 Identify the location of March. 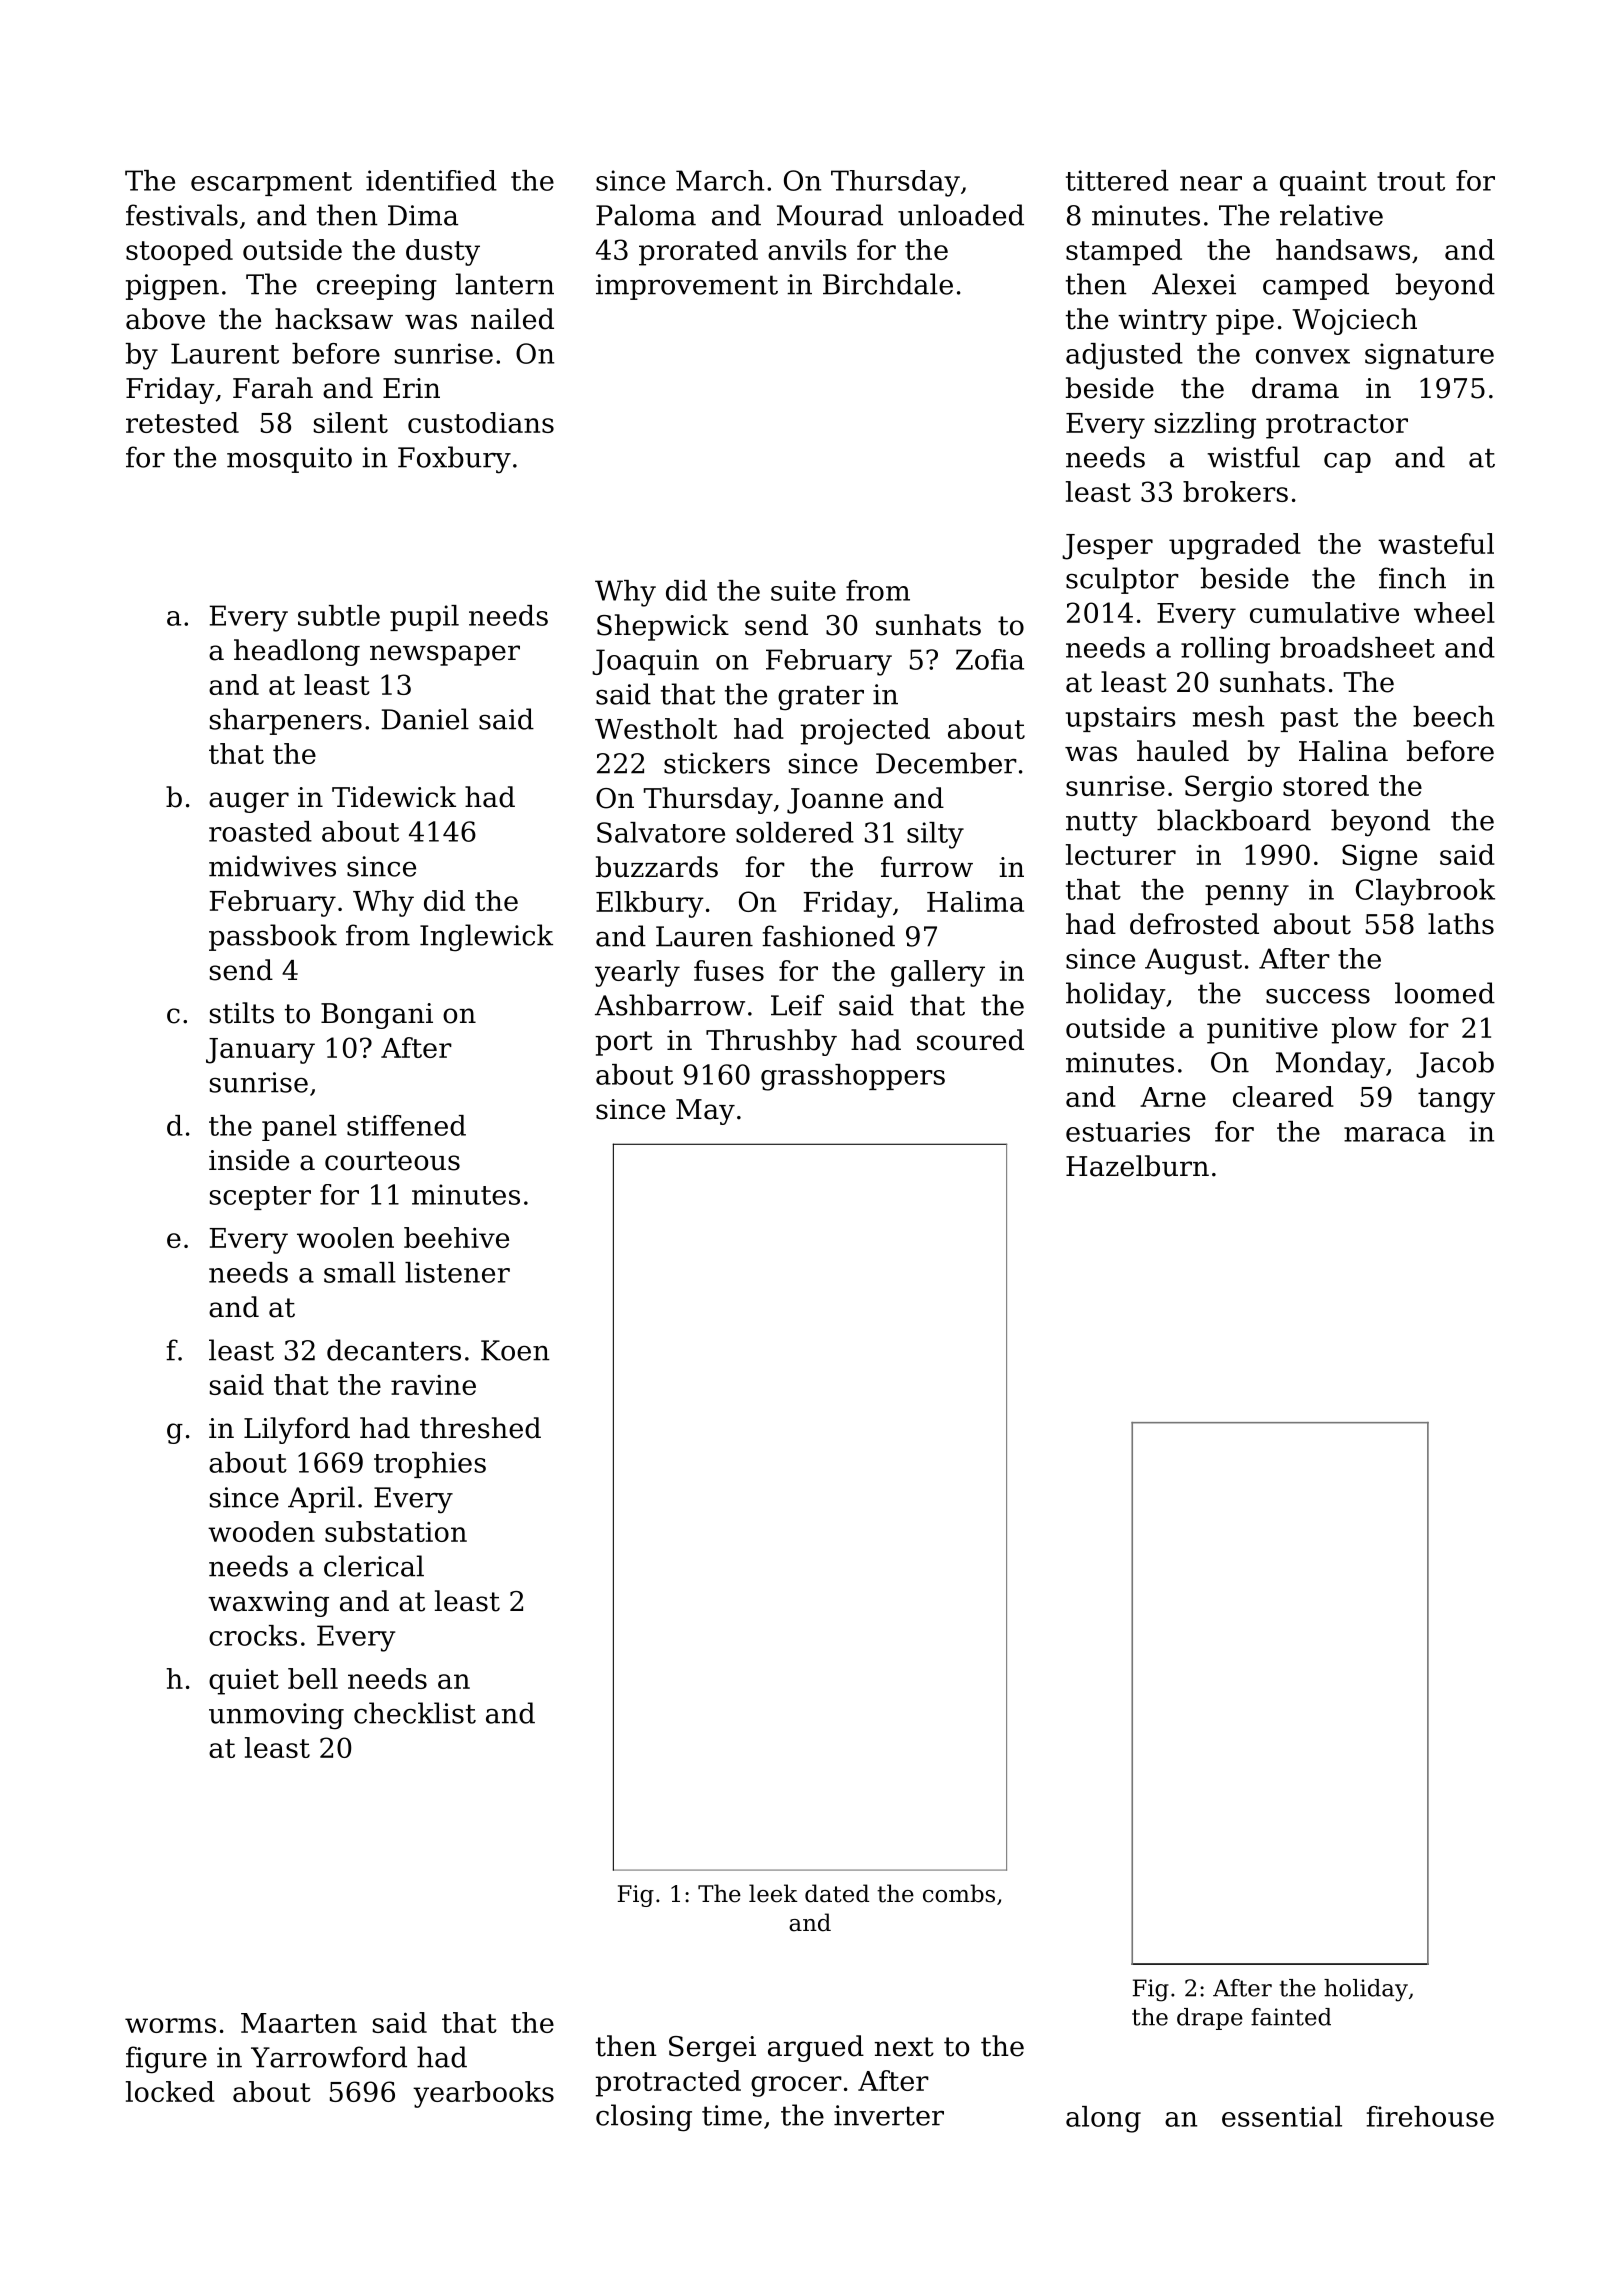
(720, 180).
